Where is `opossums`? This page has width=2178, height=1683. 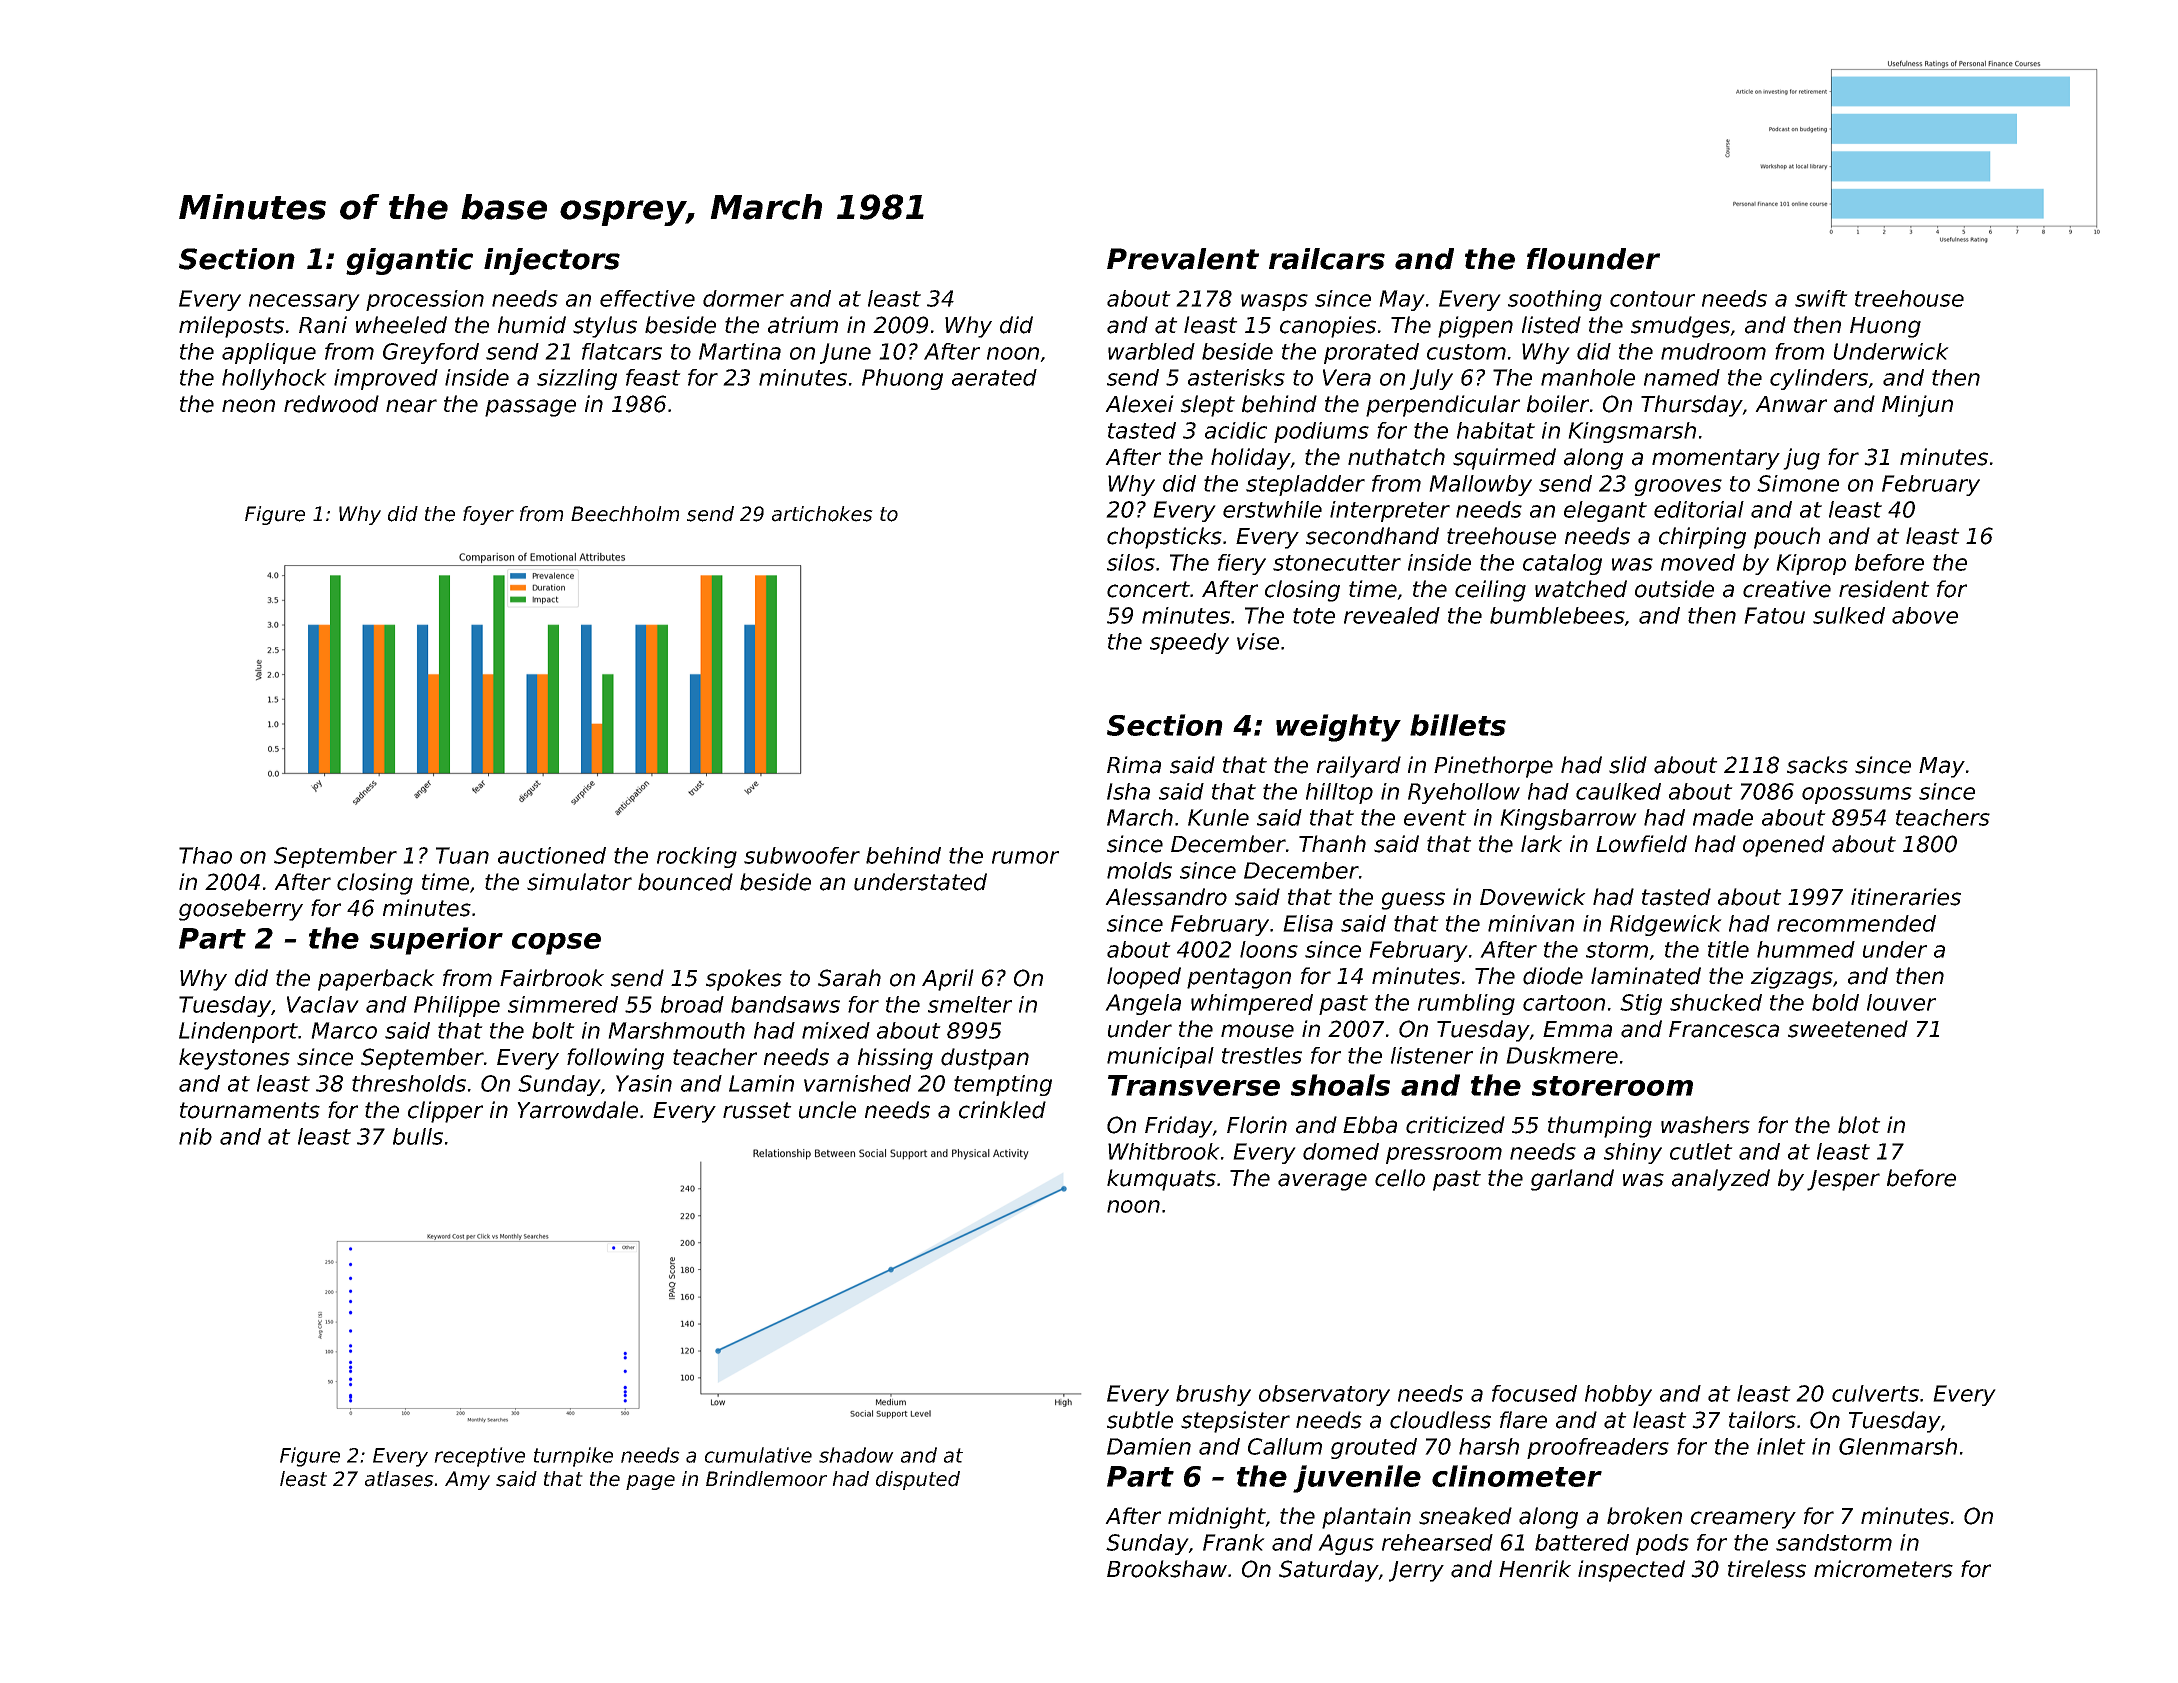 opossums is located at coordinates (1857, 795).
